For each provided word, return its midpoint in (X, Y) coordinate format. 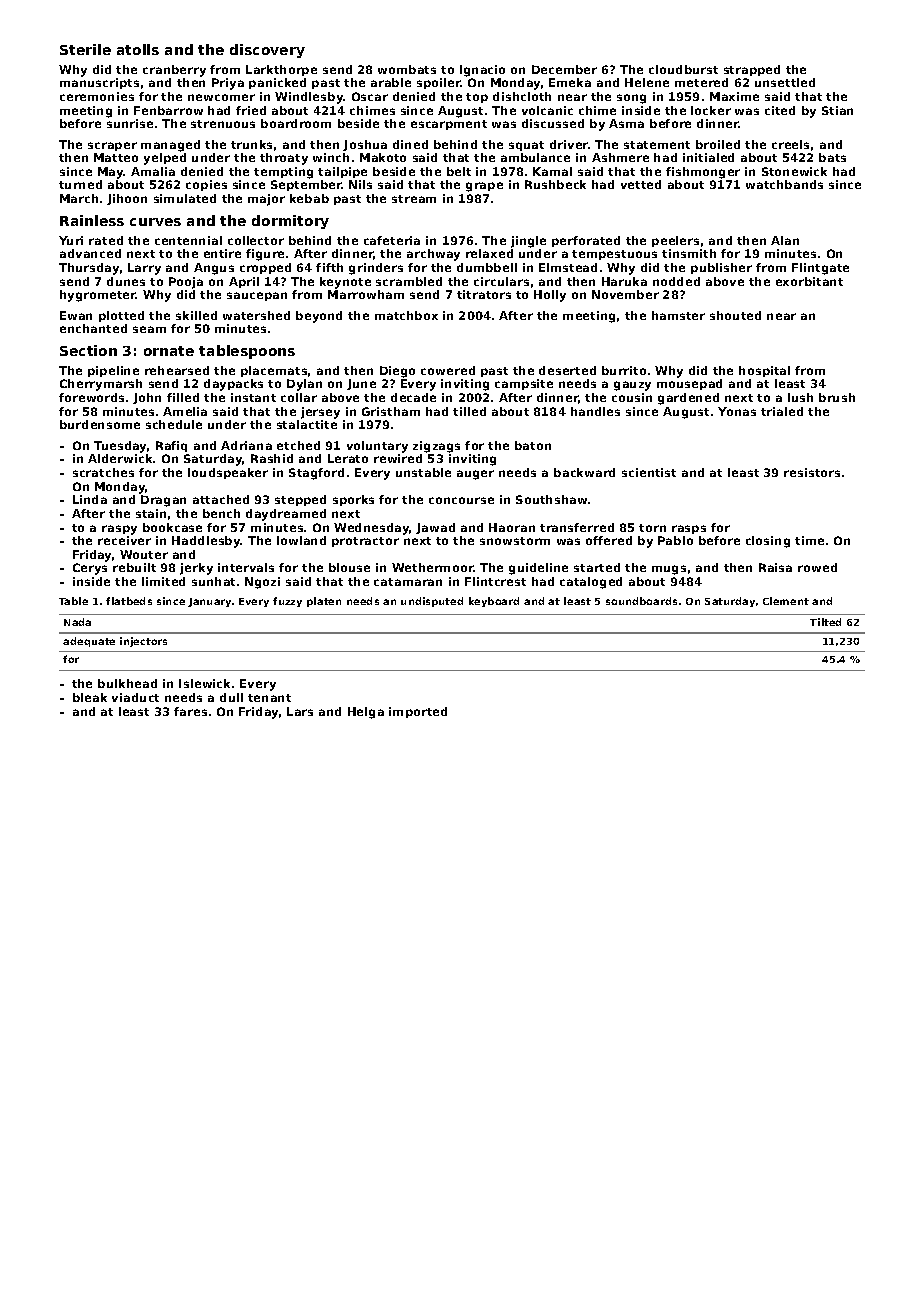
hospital (764, 371)
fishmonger (703, 173)
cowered (448, 370)
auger (475, 475)
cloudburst (683, 69)
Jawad (435, 528)
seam (149, 329)
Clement (786, 601)
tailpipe (342, 172)
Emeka (570, 82)
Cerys (90, 569)
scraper (112, 146)
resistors (812, 472)
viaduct (135, 697)
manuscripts (99, 83)
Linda (90, 499)
